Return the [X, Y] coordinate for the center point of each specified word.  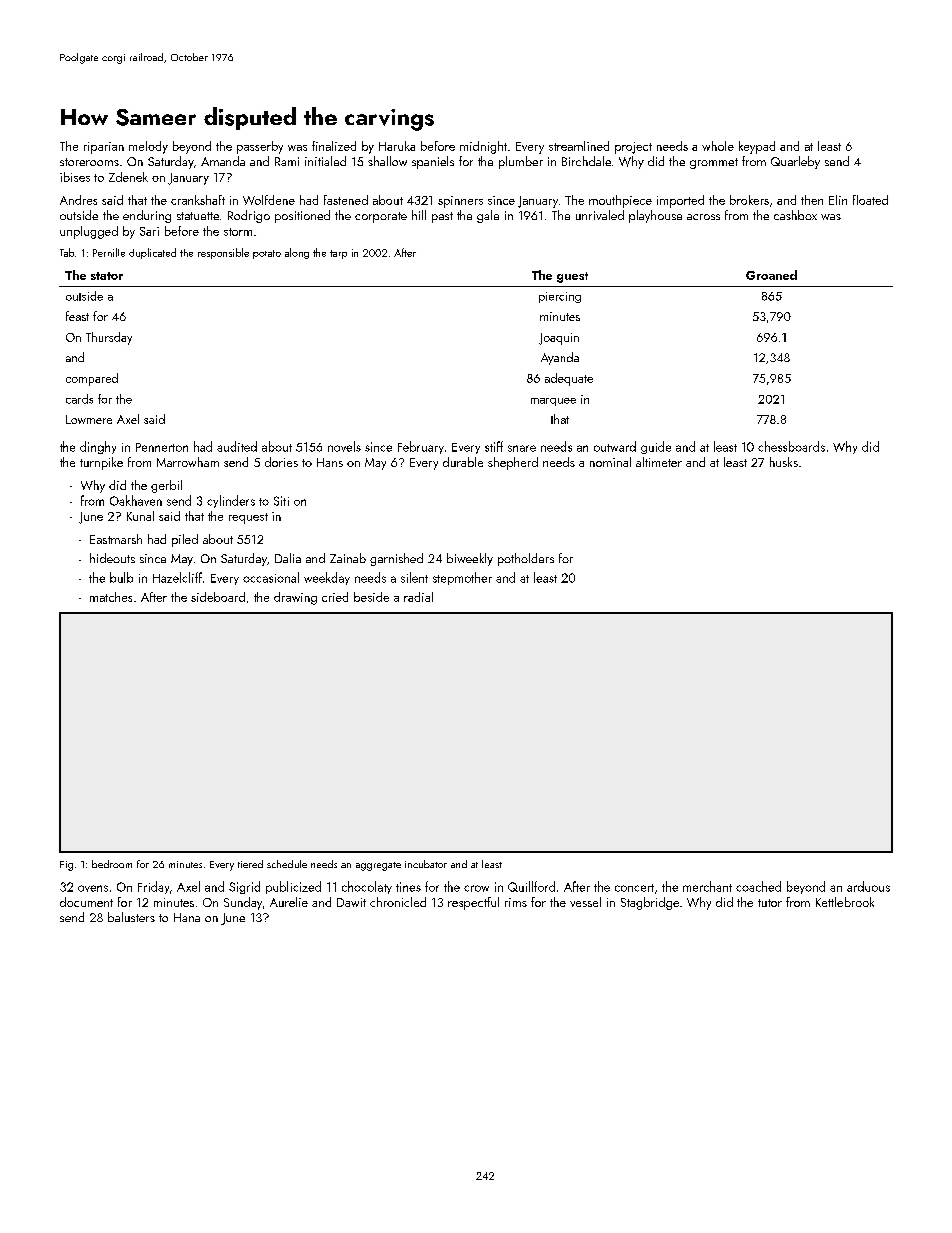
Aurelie [289, 902]
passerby [260, 147]
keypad [757, 147]
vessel [585, 902]
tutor [770, 903]
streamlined [579, 146]
